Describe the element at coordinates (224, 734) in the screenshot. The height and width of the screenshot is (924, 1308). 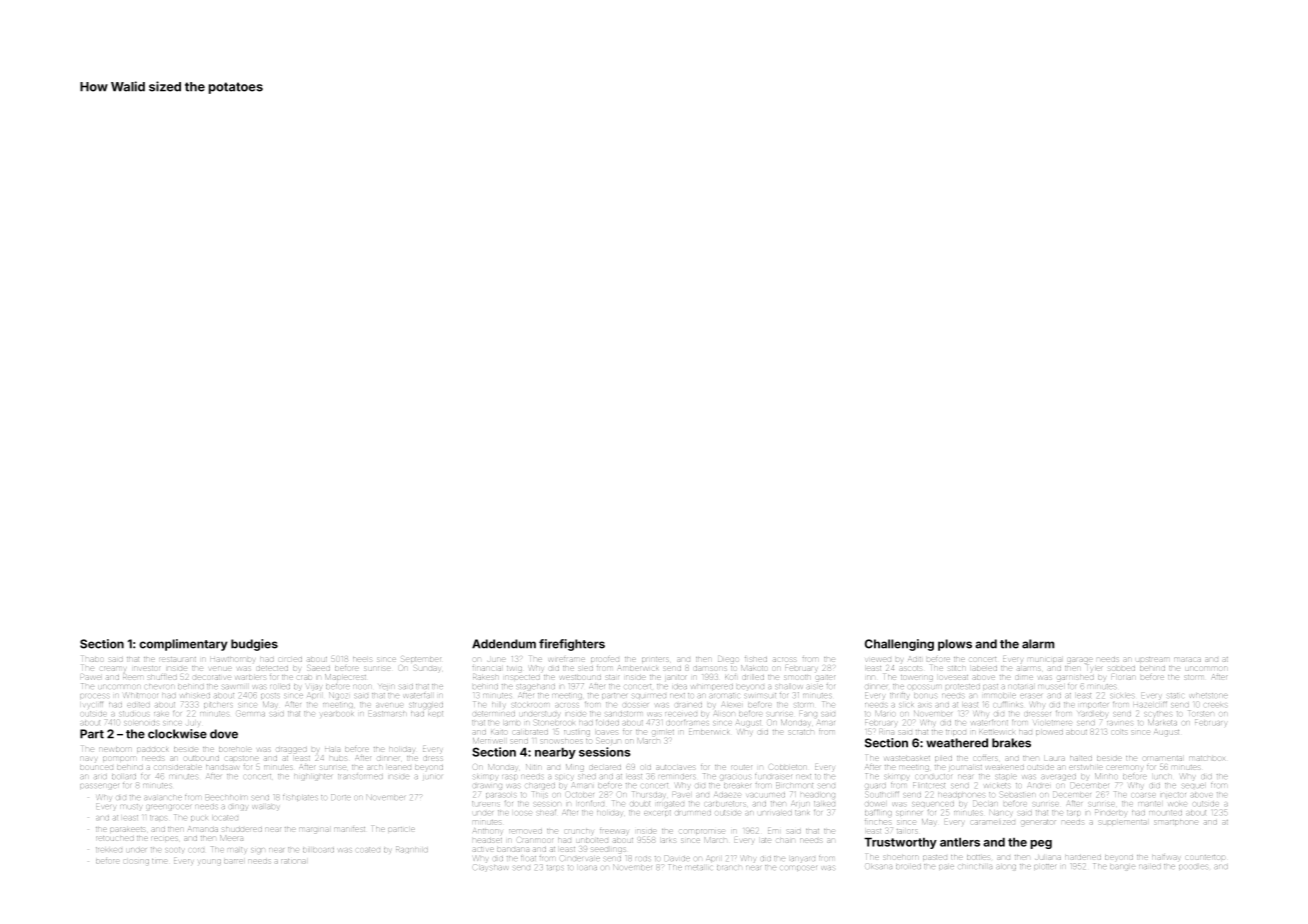
I see `dove` at that location.
